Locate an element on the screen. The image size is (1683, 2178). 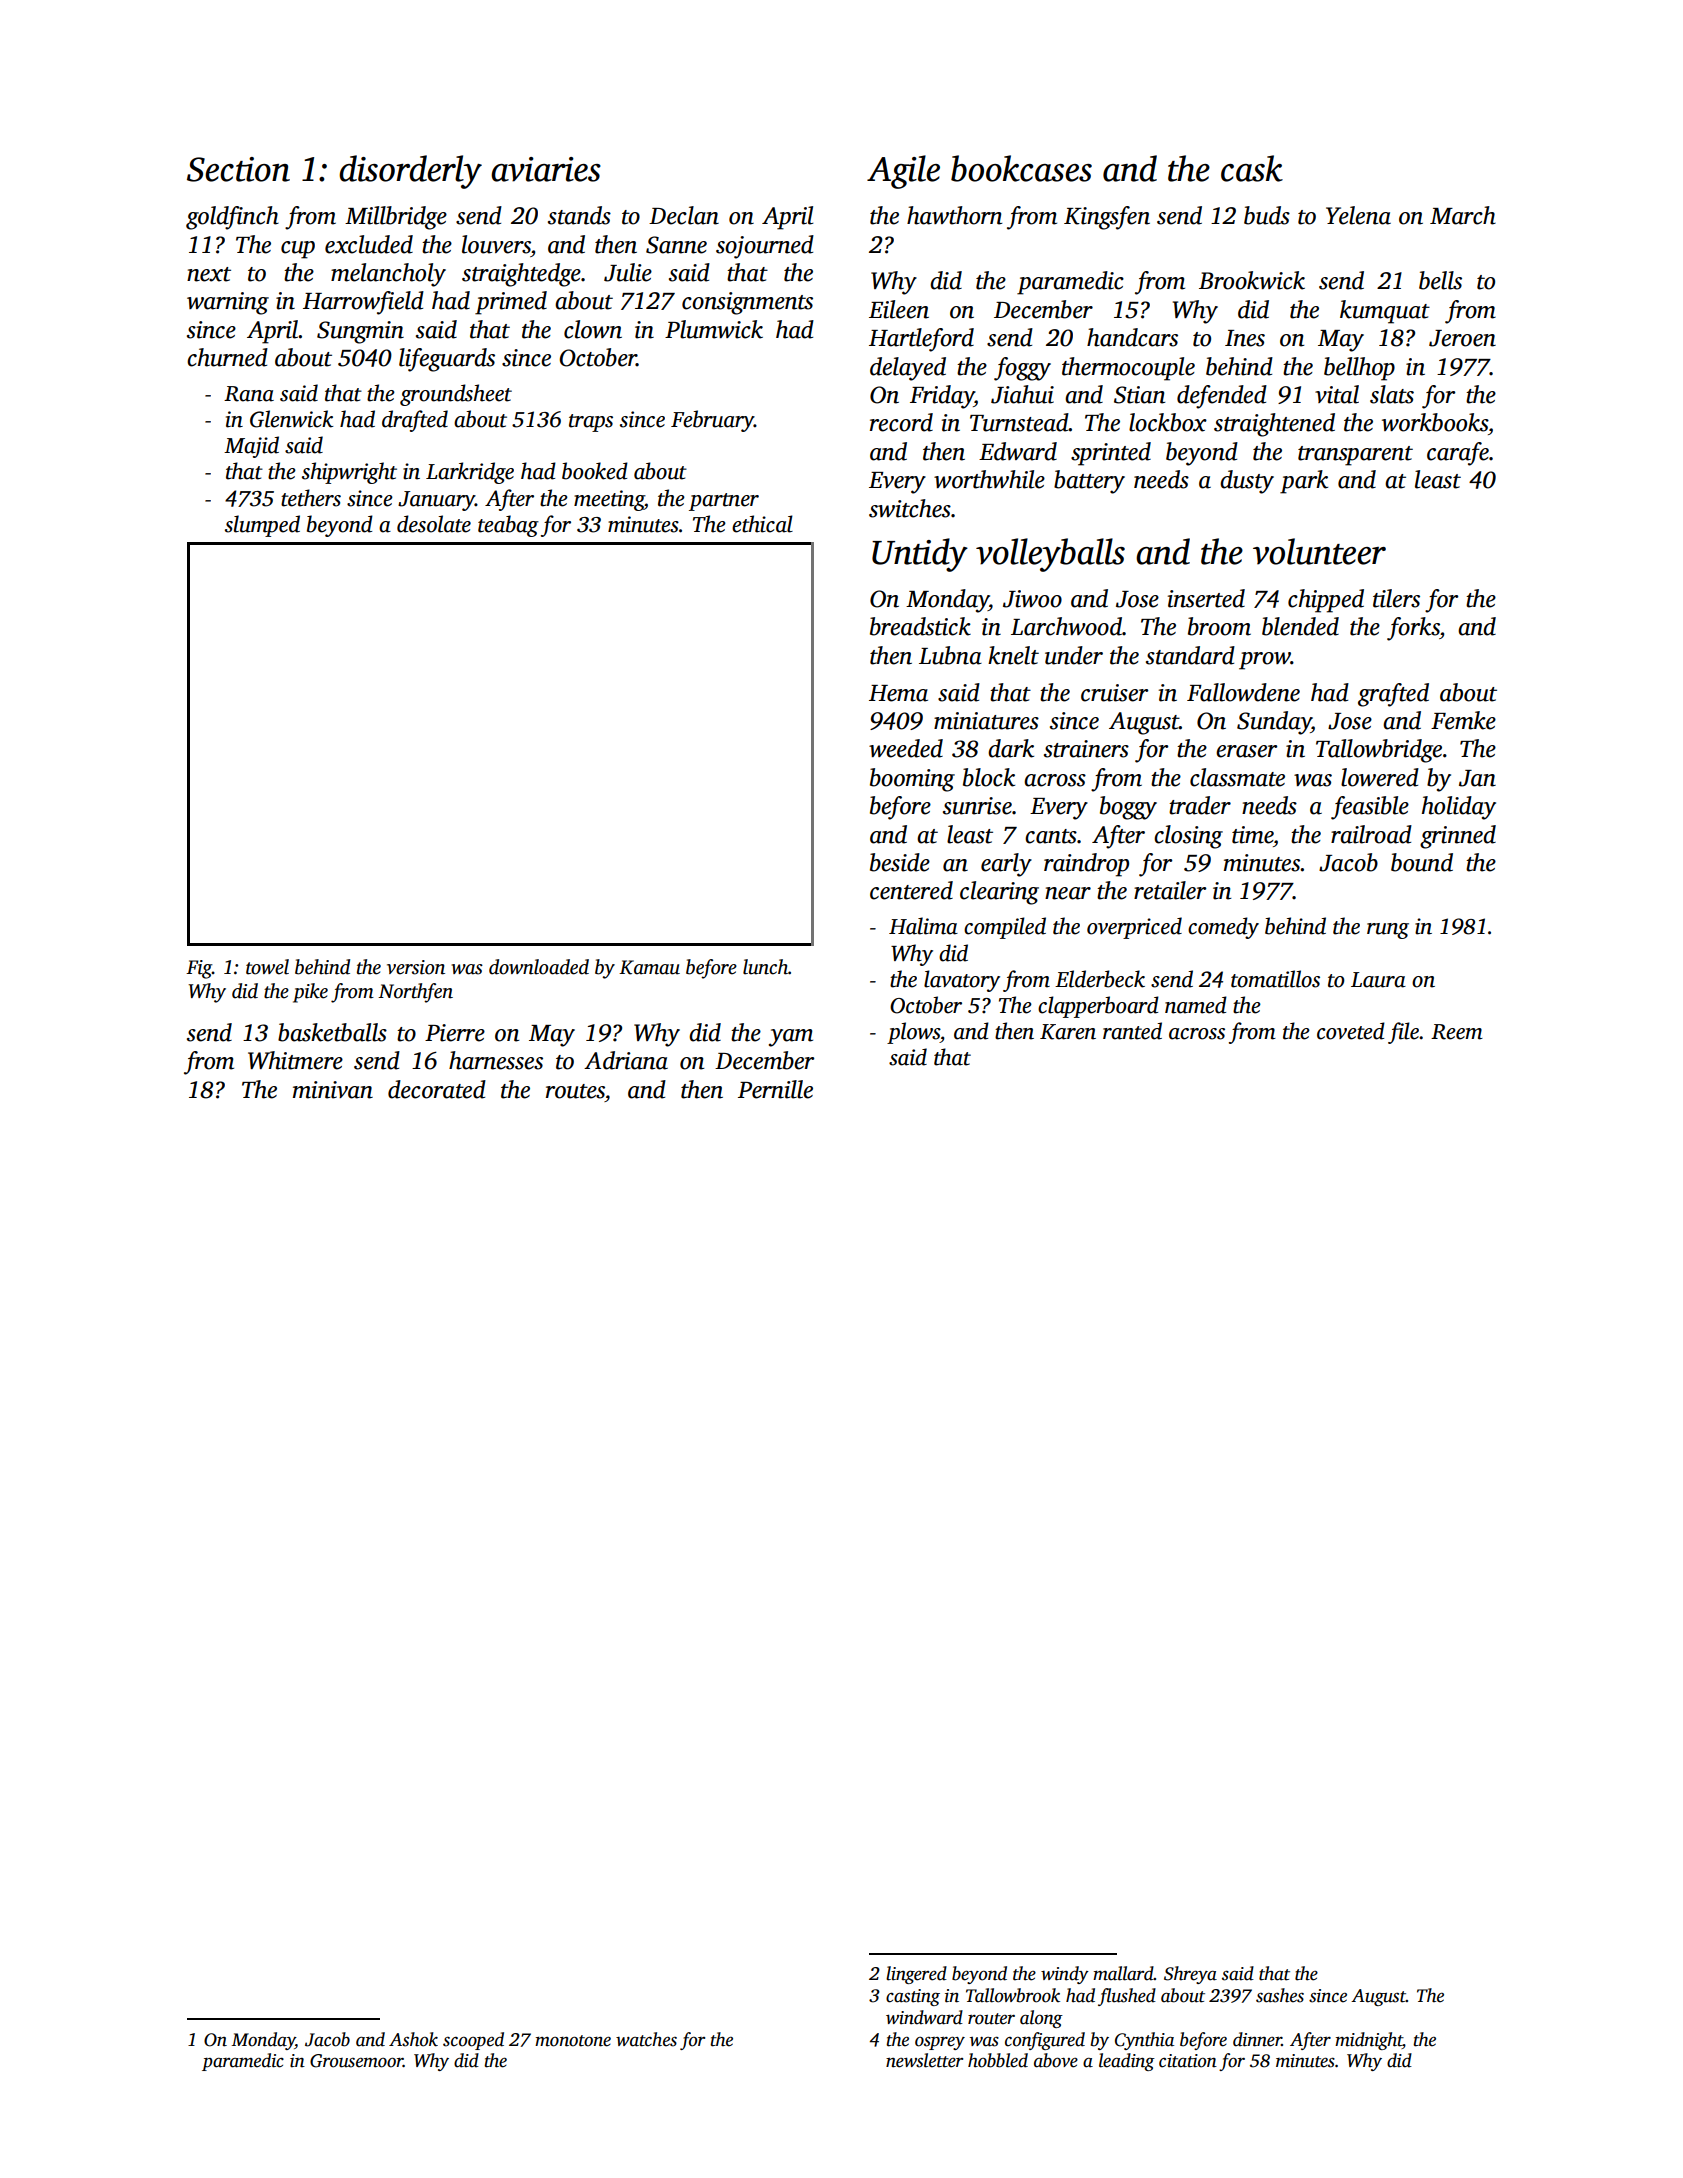
Ashok is located at coordinates (413, 2039).
